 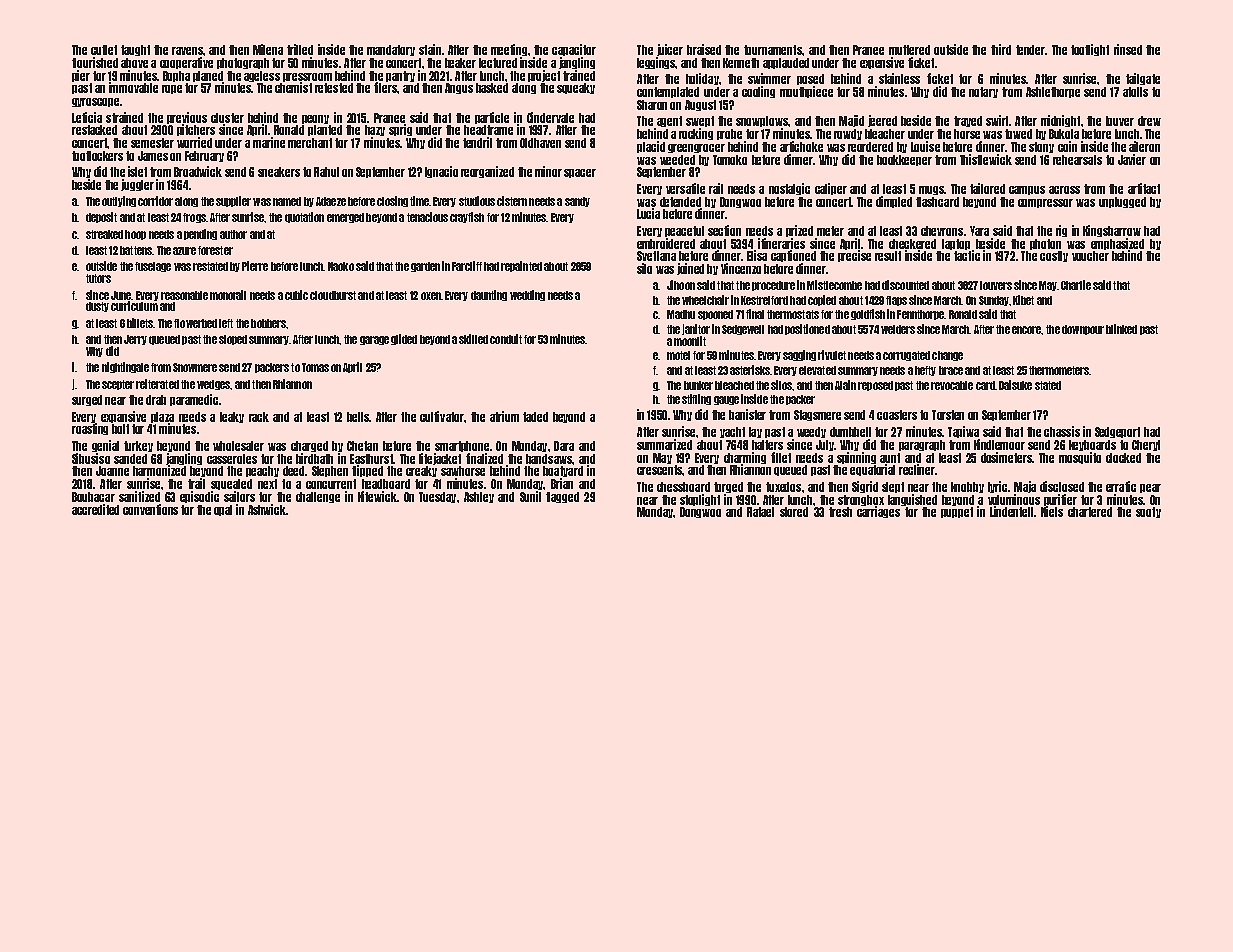 I want to click on flowerbed, so click(x=195, y=323).
